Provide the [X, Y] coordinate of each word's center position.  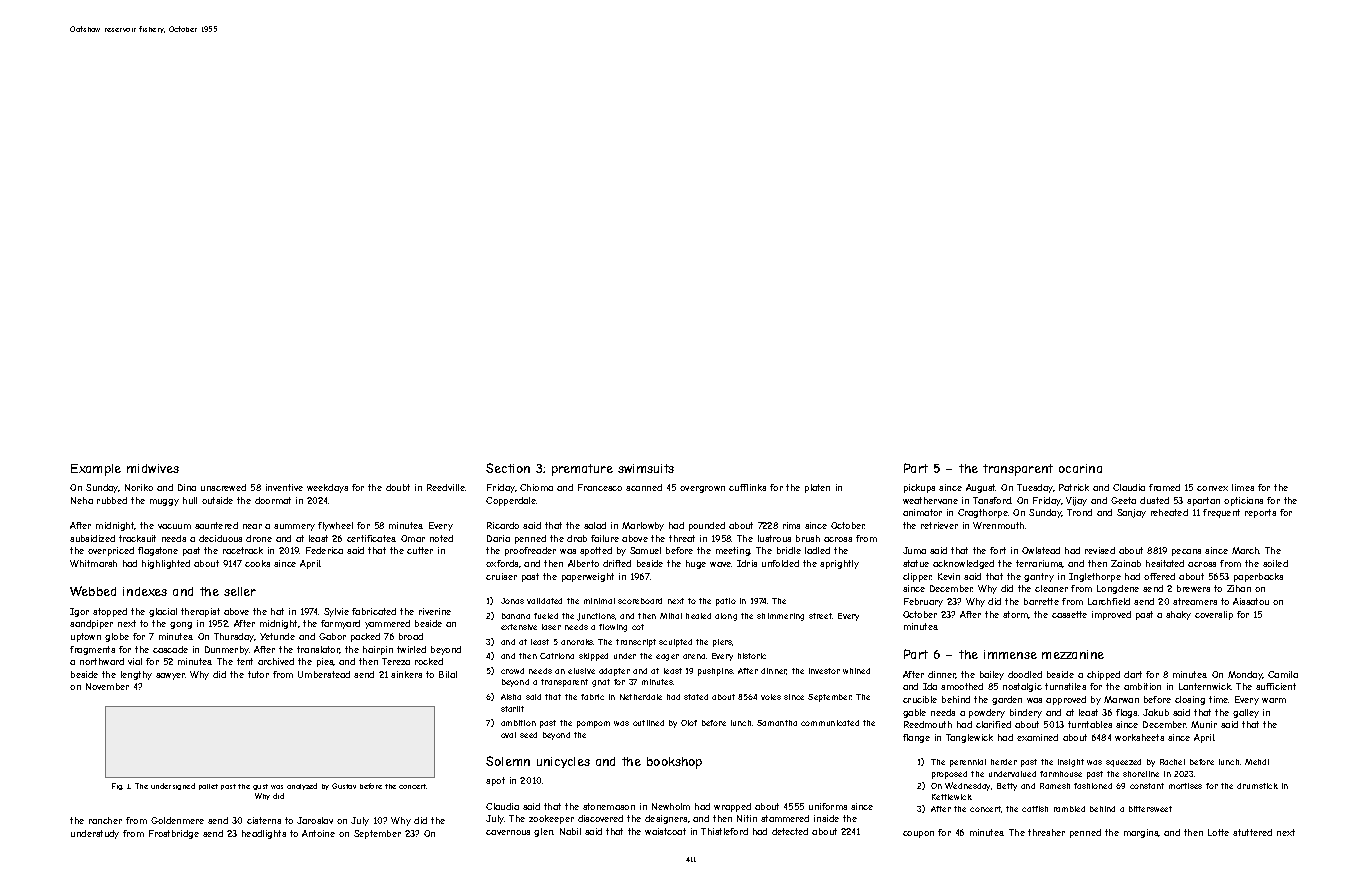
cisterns [264, 820]
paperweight [588, 577]
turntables [1090, 724]
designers [666, 819]
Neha [82, 500]
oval [508, 735]
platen [817, 488]
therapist [200, 612]
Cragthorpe [983, 513]
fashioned [1093, 786]
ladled [817, 550]
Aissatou [1251, 601]
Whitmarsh [93, 563]
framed [1164, 487]
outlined [648, 723]
